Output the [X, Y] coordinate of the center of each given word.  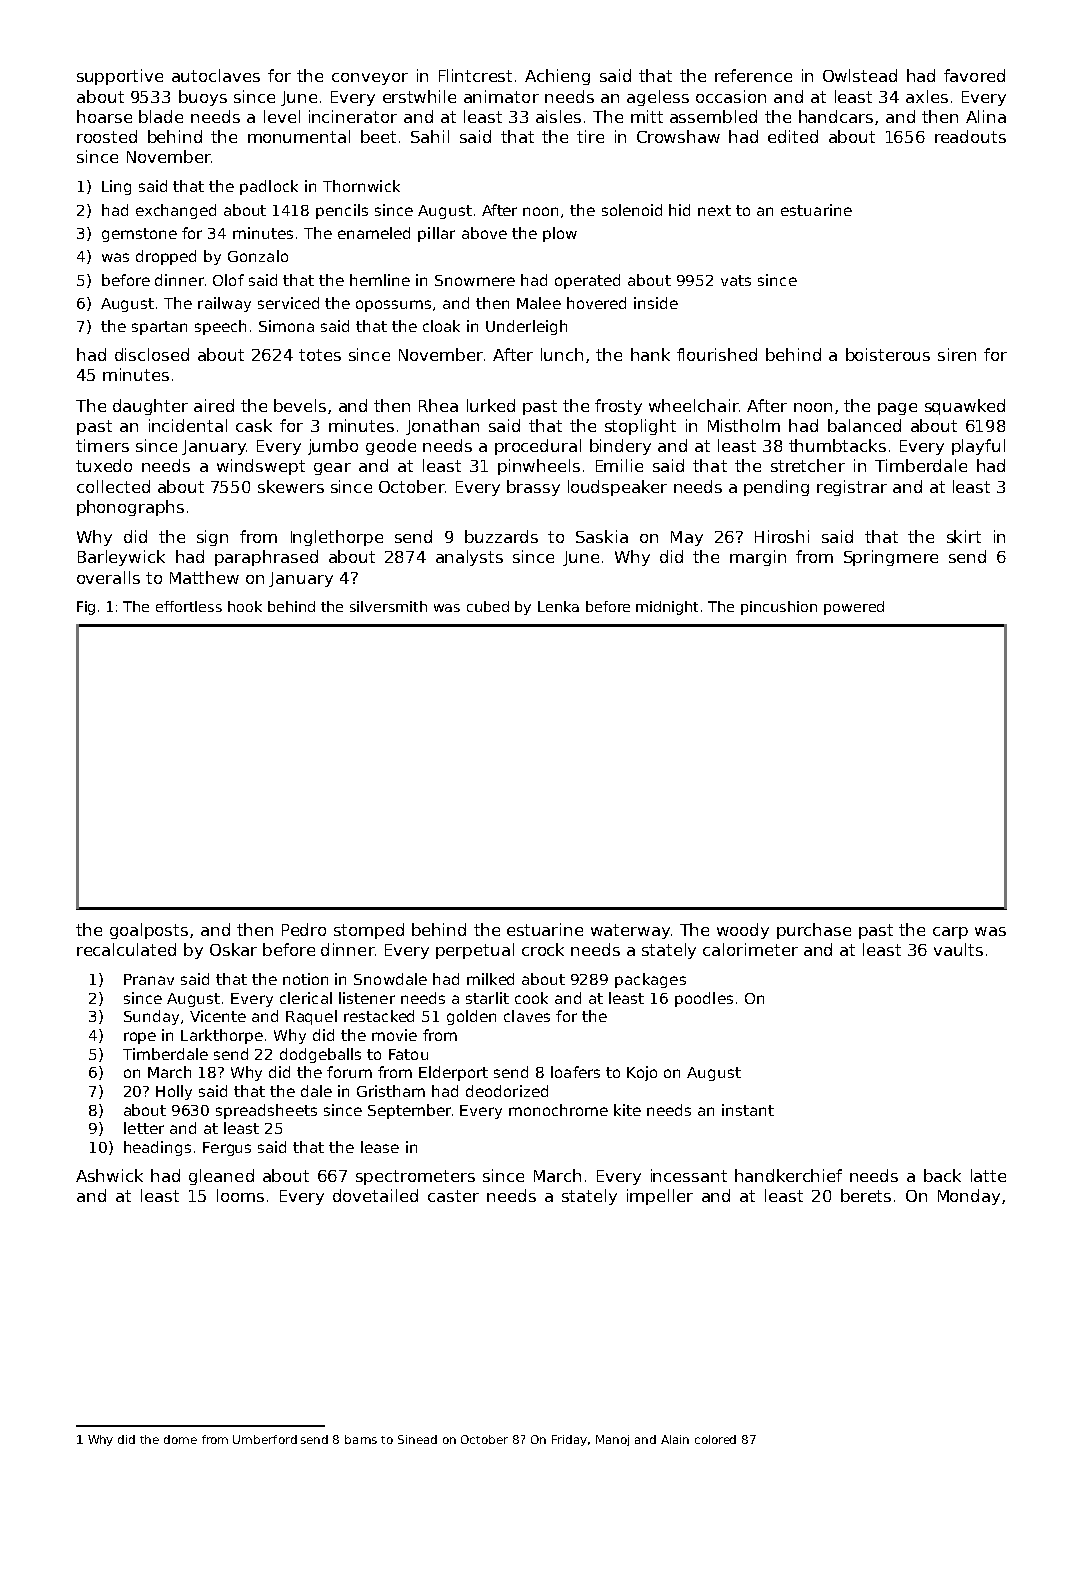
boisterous [888, 354]
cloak [441, 326]
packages [650, 980]
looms [240, 1195]
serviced [288, 303]
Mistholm [744, 425]
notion [305, 979]
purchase [814, 931]
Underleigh [526, 327]
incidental [188, 425]
